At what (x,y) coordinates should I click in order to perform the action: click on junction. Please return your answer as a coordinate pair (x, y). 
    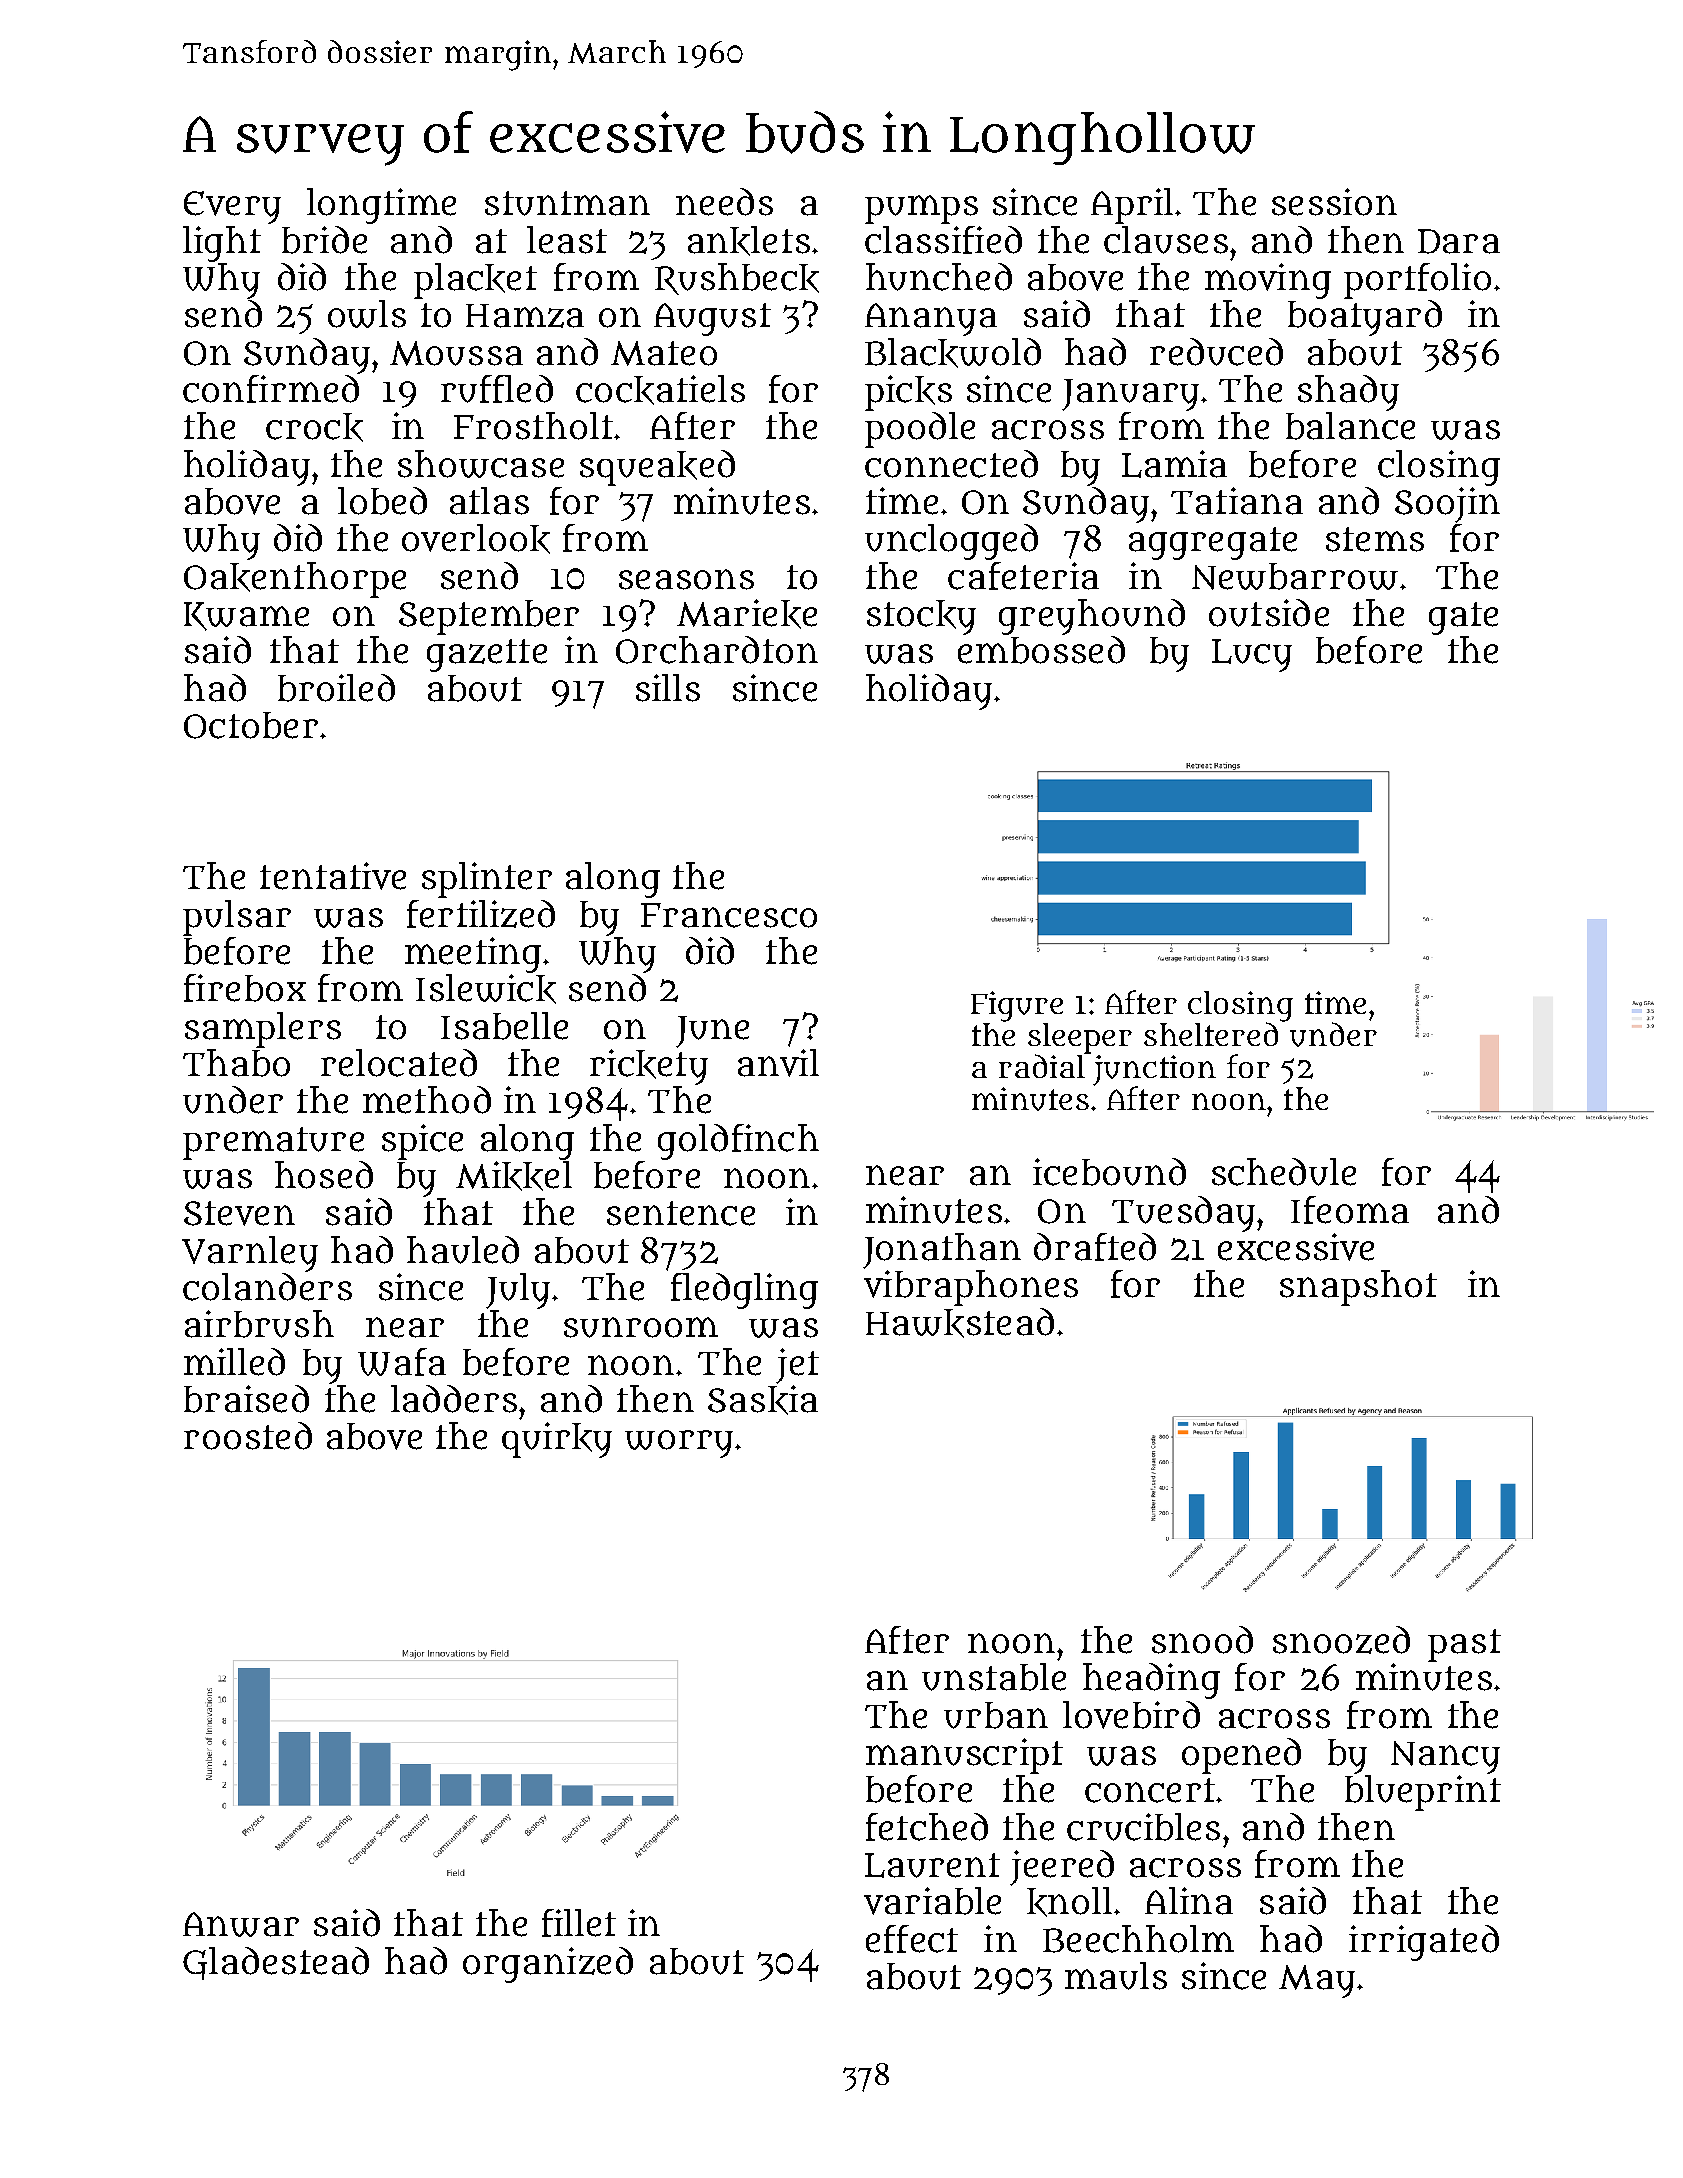
    Looking at the image, I should click on (1154, 1070).
